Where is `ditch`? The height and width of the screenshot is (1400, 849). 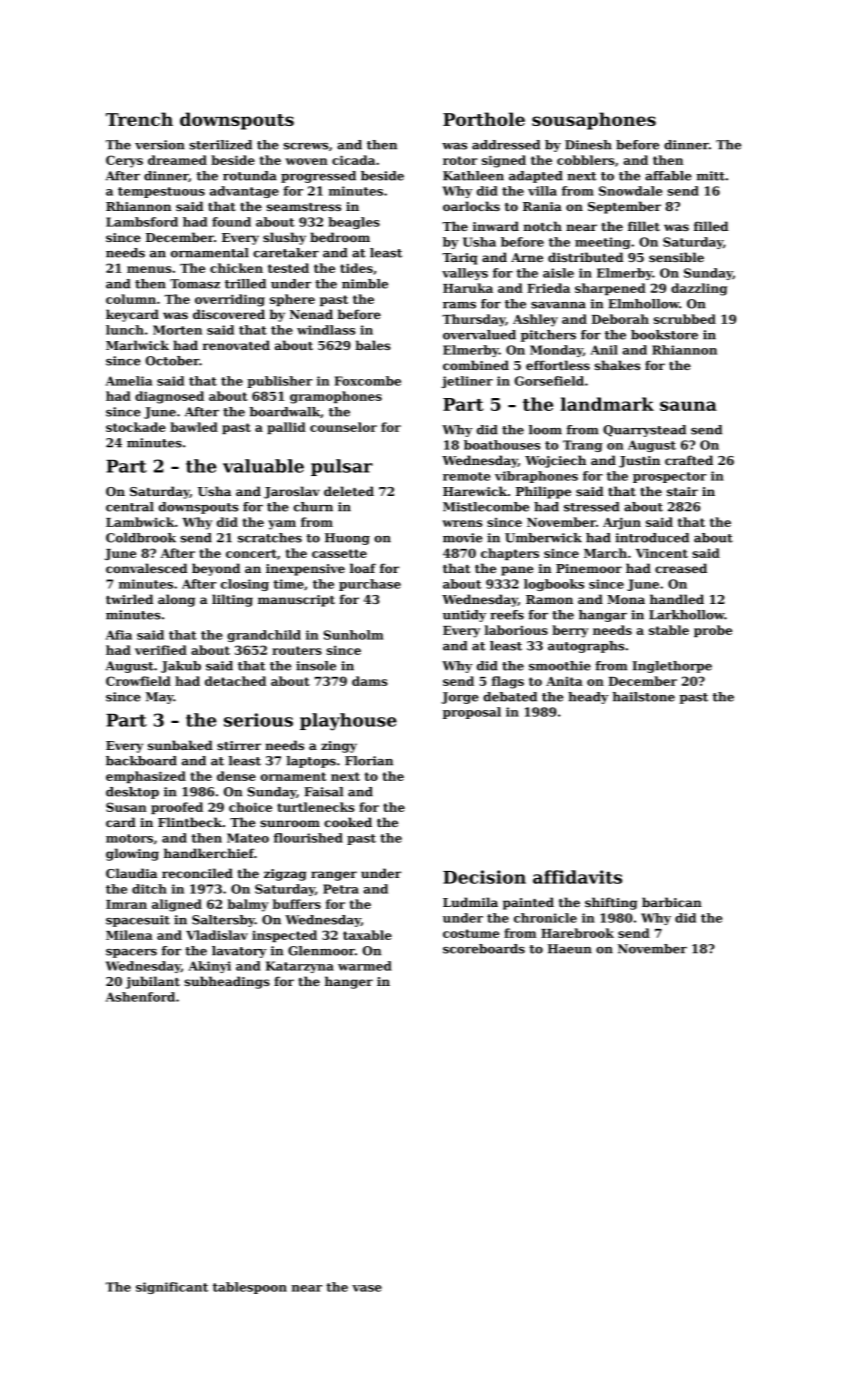
ditch is located at coordinates (149, 889).
